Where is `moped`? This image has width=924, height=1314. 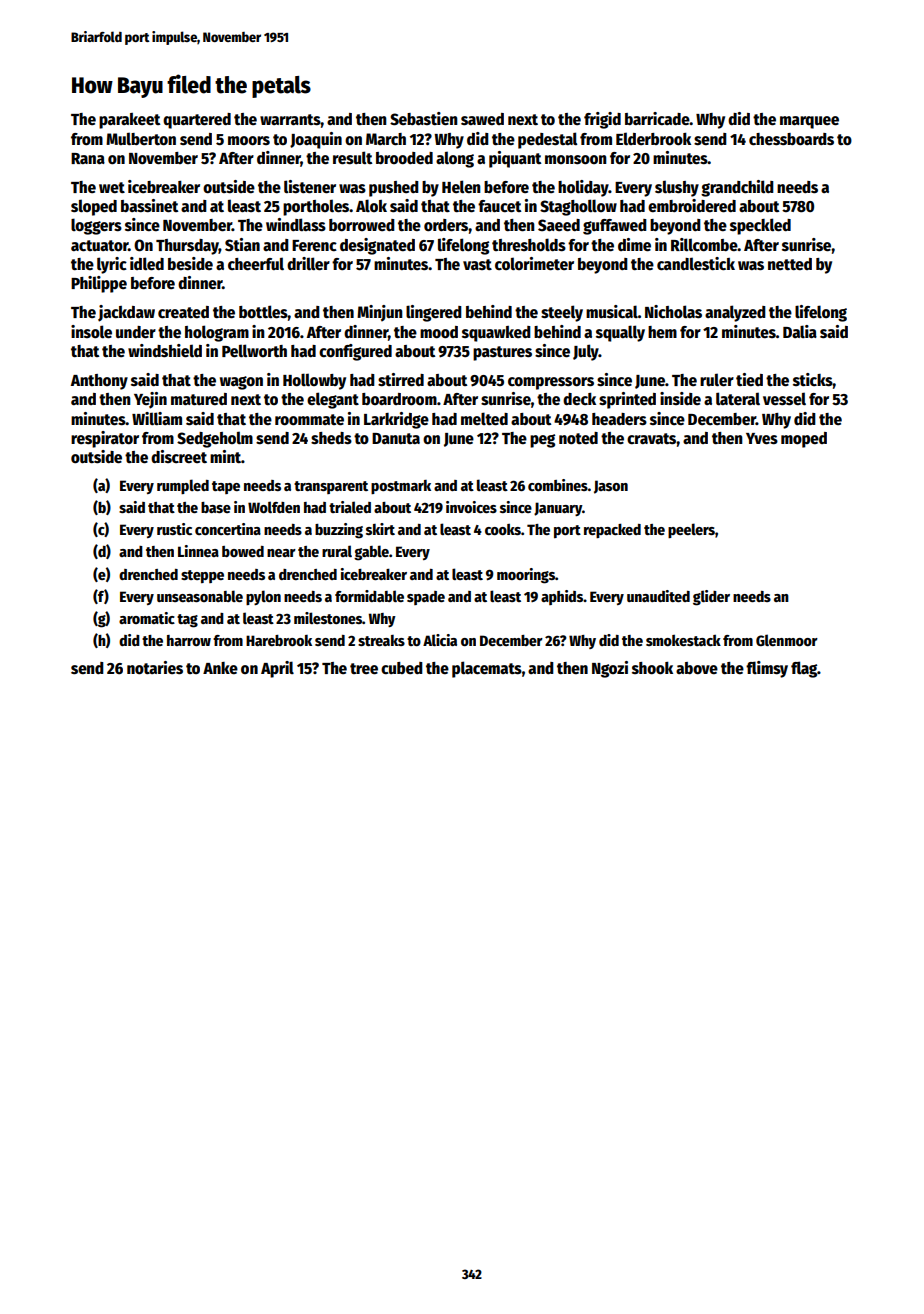 moped is located at coordinates (804, 440).
